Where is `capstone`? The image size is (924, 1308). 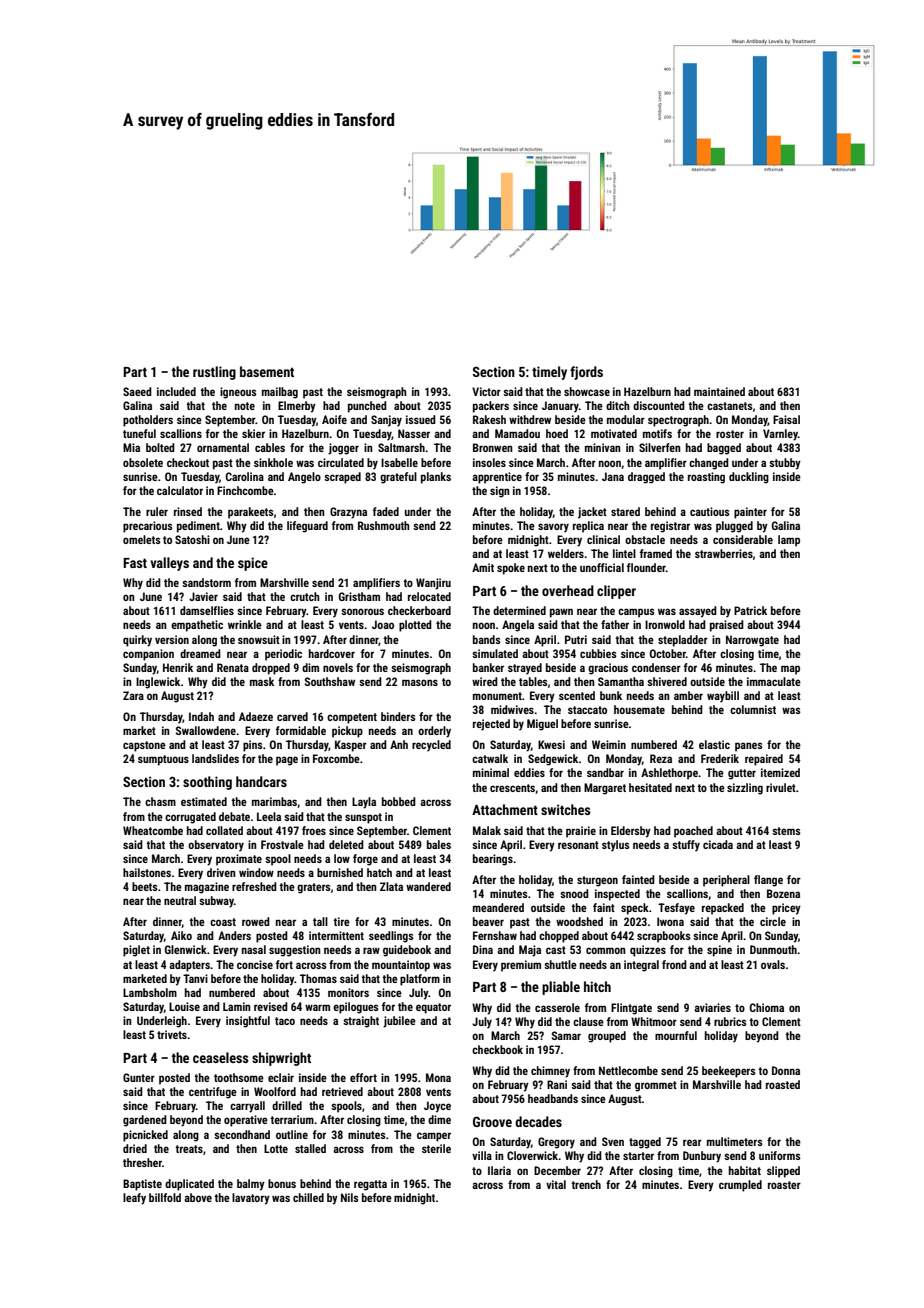
capstone is located at coordinates (144, 746).
